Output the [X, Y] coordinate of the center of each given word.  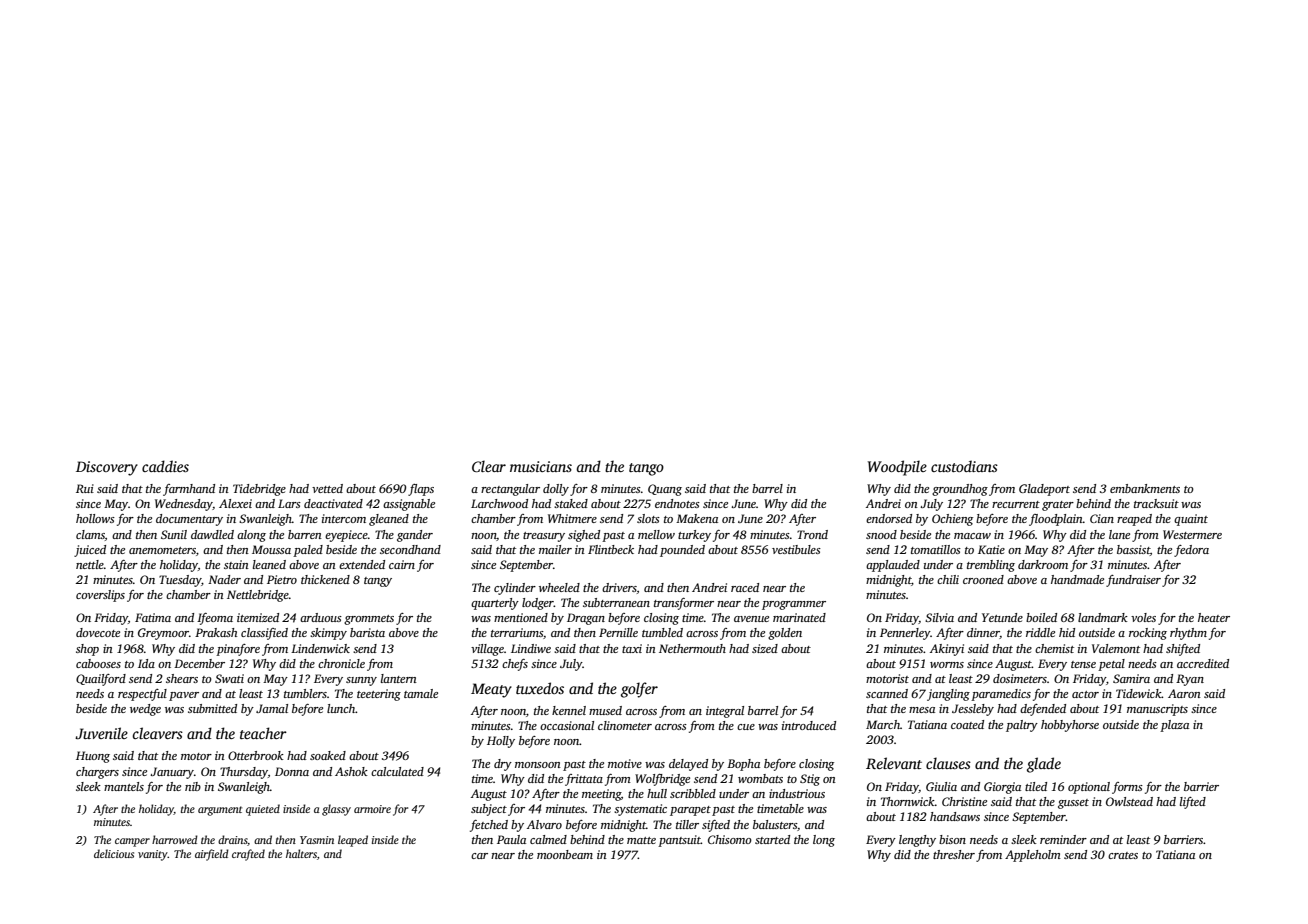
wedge [145, 710]
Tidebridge [259, 490]
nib [193, 786]
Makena [697, 518]
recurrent [1016, 504]
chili [948, 579]
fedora [1191, 551]
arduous [321, 617]
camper [132, 842]
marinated [799, 617]
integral [725, 712]
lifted [1193, 803]
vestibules [796, 549]
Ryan [1190, 680]
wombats [760, 778]
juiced [90, 551]
